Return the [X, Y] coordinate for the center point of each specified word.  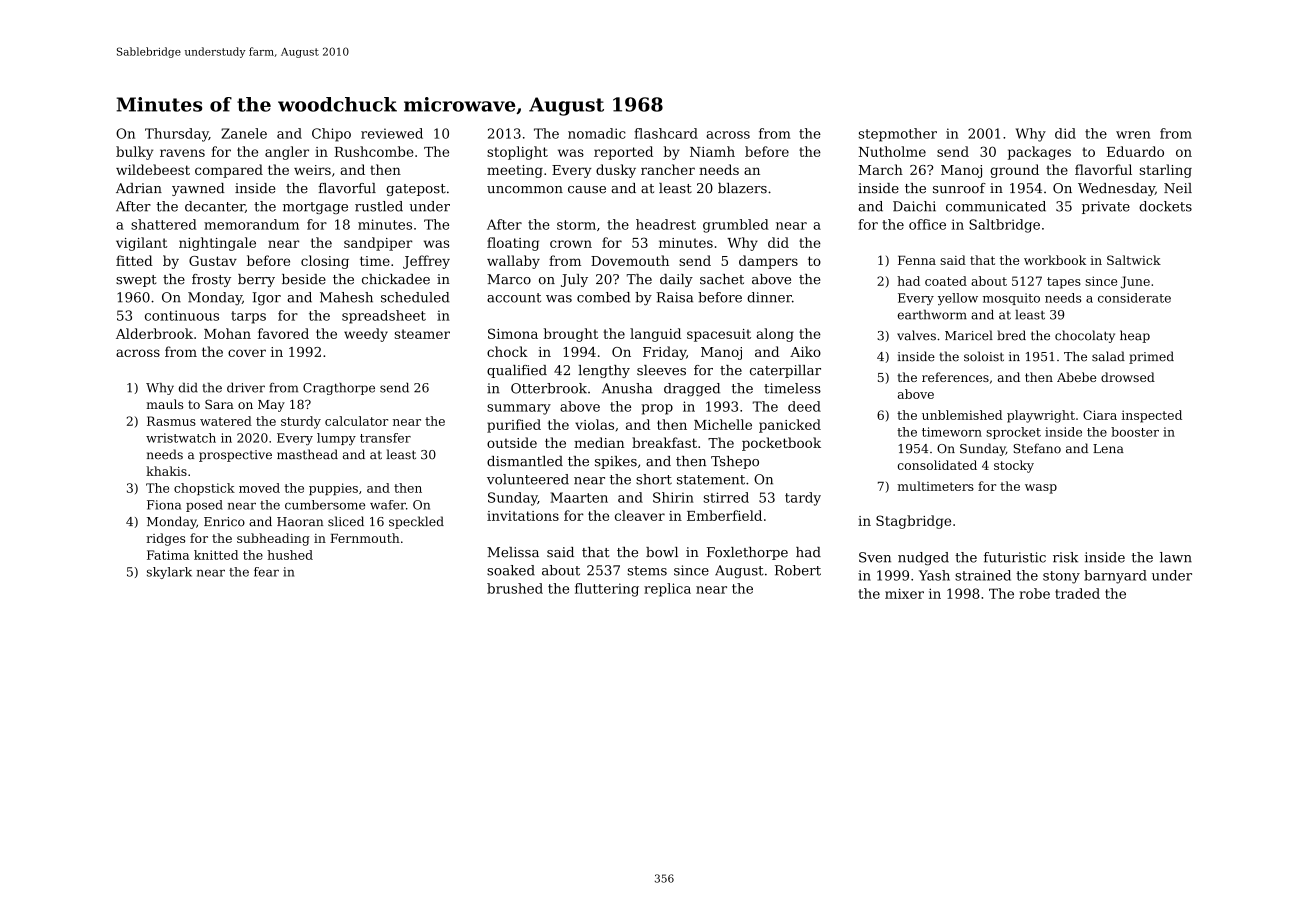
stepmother [898, 135]
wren [1133, 135]
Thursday [177, 135]
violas [594, 424]
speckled [416, 522]
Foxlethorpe [747, 553]
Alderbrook [154, 333]
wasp [1041, 489]
